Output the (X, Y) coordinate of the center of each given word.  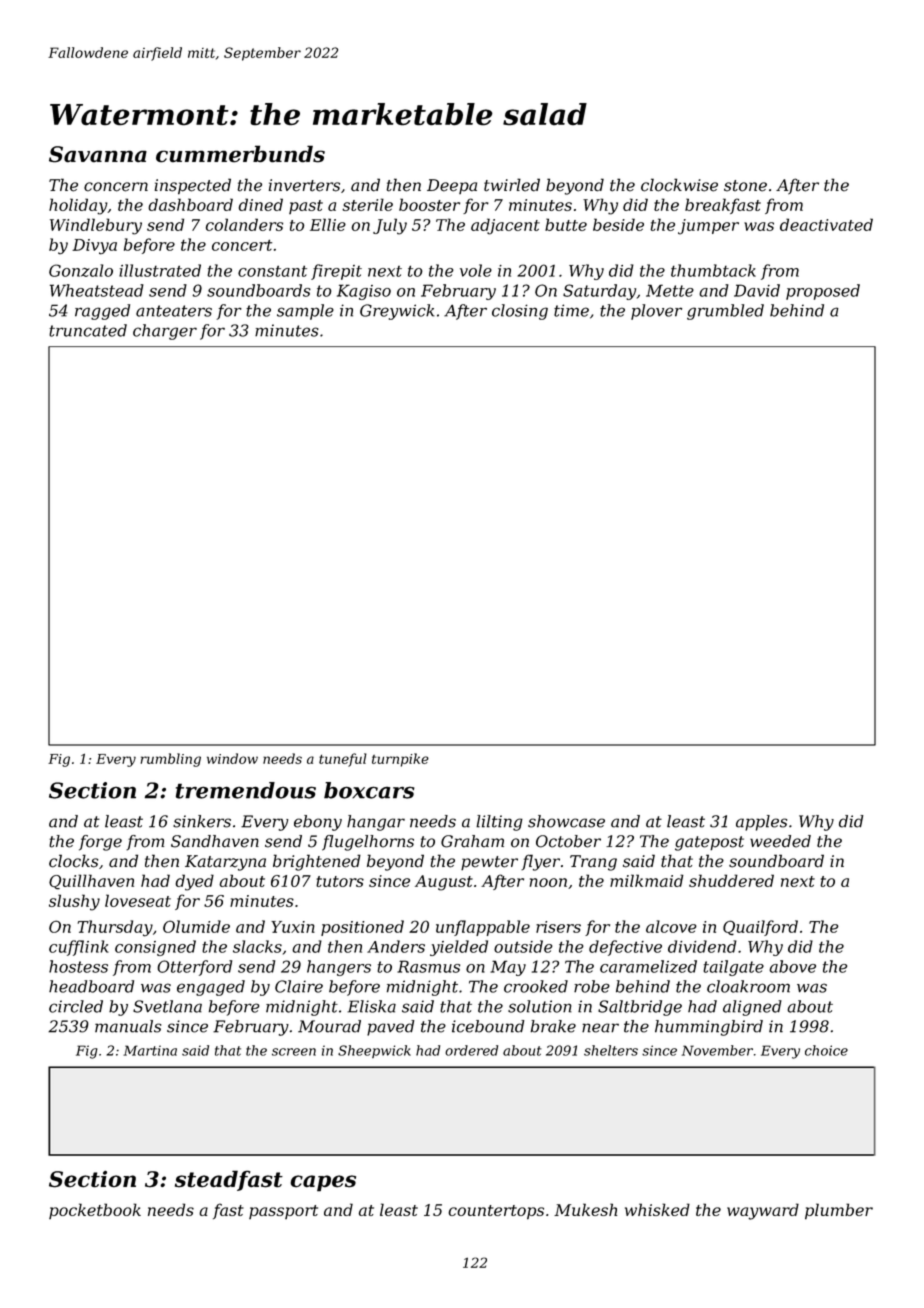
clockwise (679, 185)
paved (390, 1028)
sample (305, 312)
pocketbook (95, 1211)
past (306, 207)
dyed (194, 882)
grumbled (725, 312)
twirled (512, 185)
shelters (611, 1050)
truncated (88, 330)
